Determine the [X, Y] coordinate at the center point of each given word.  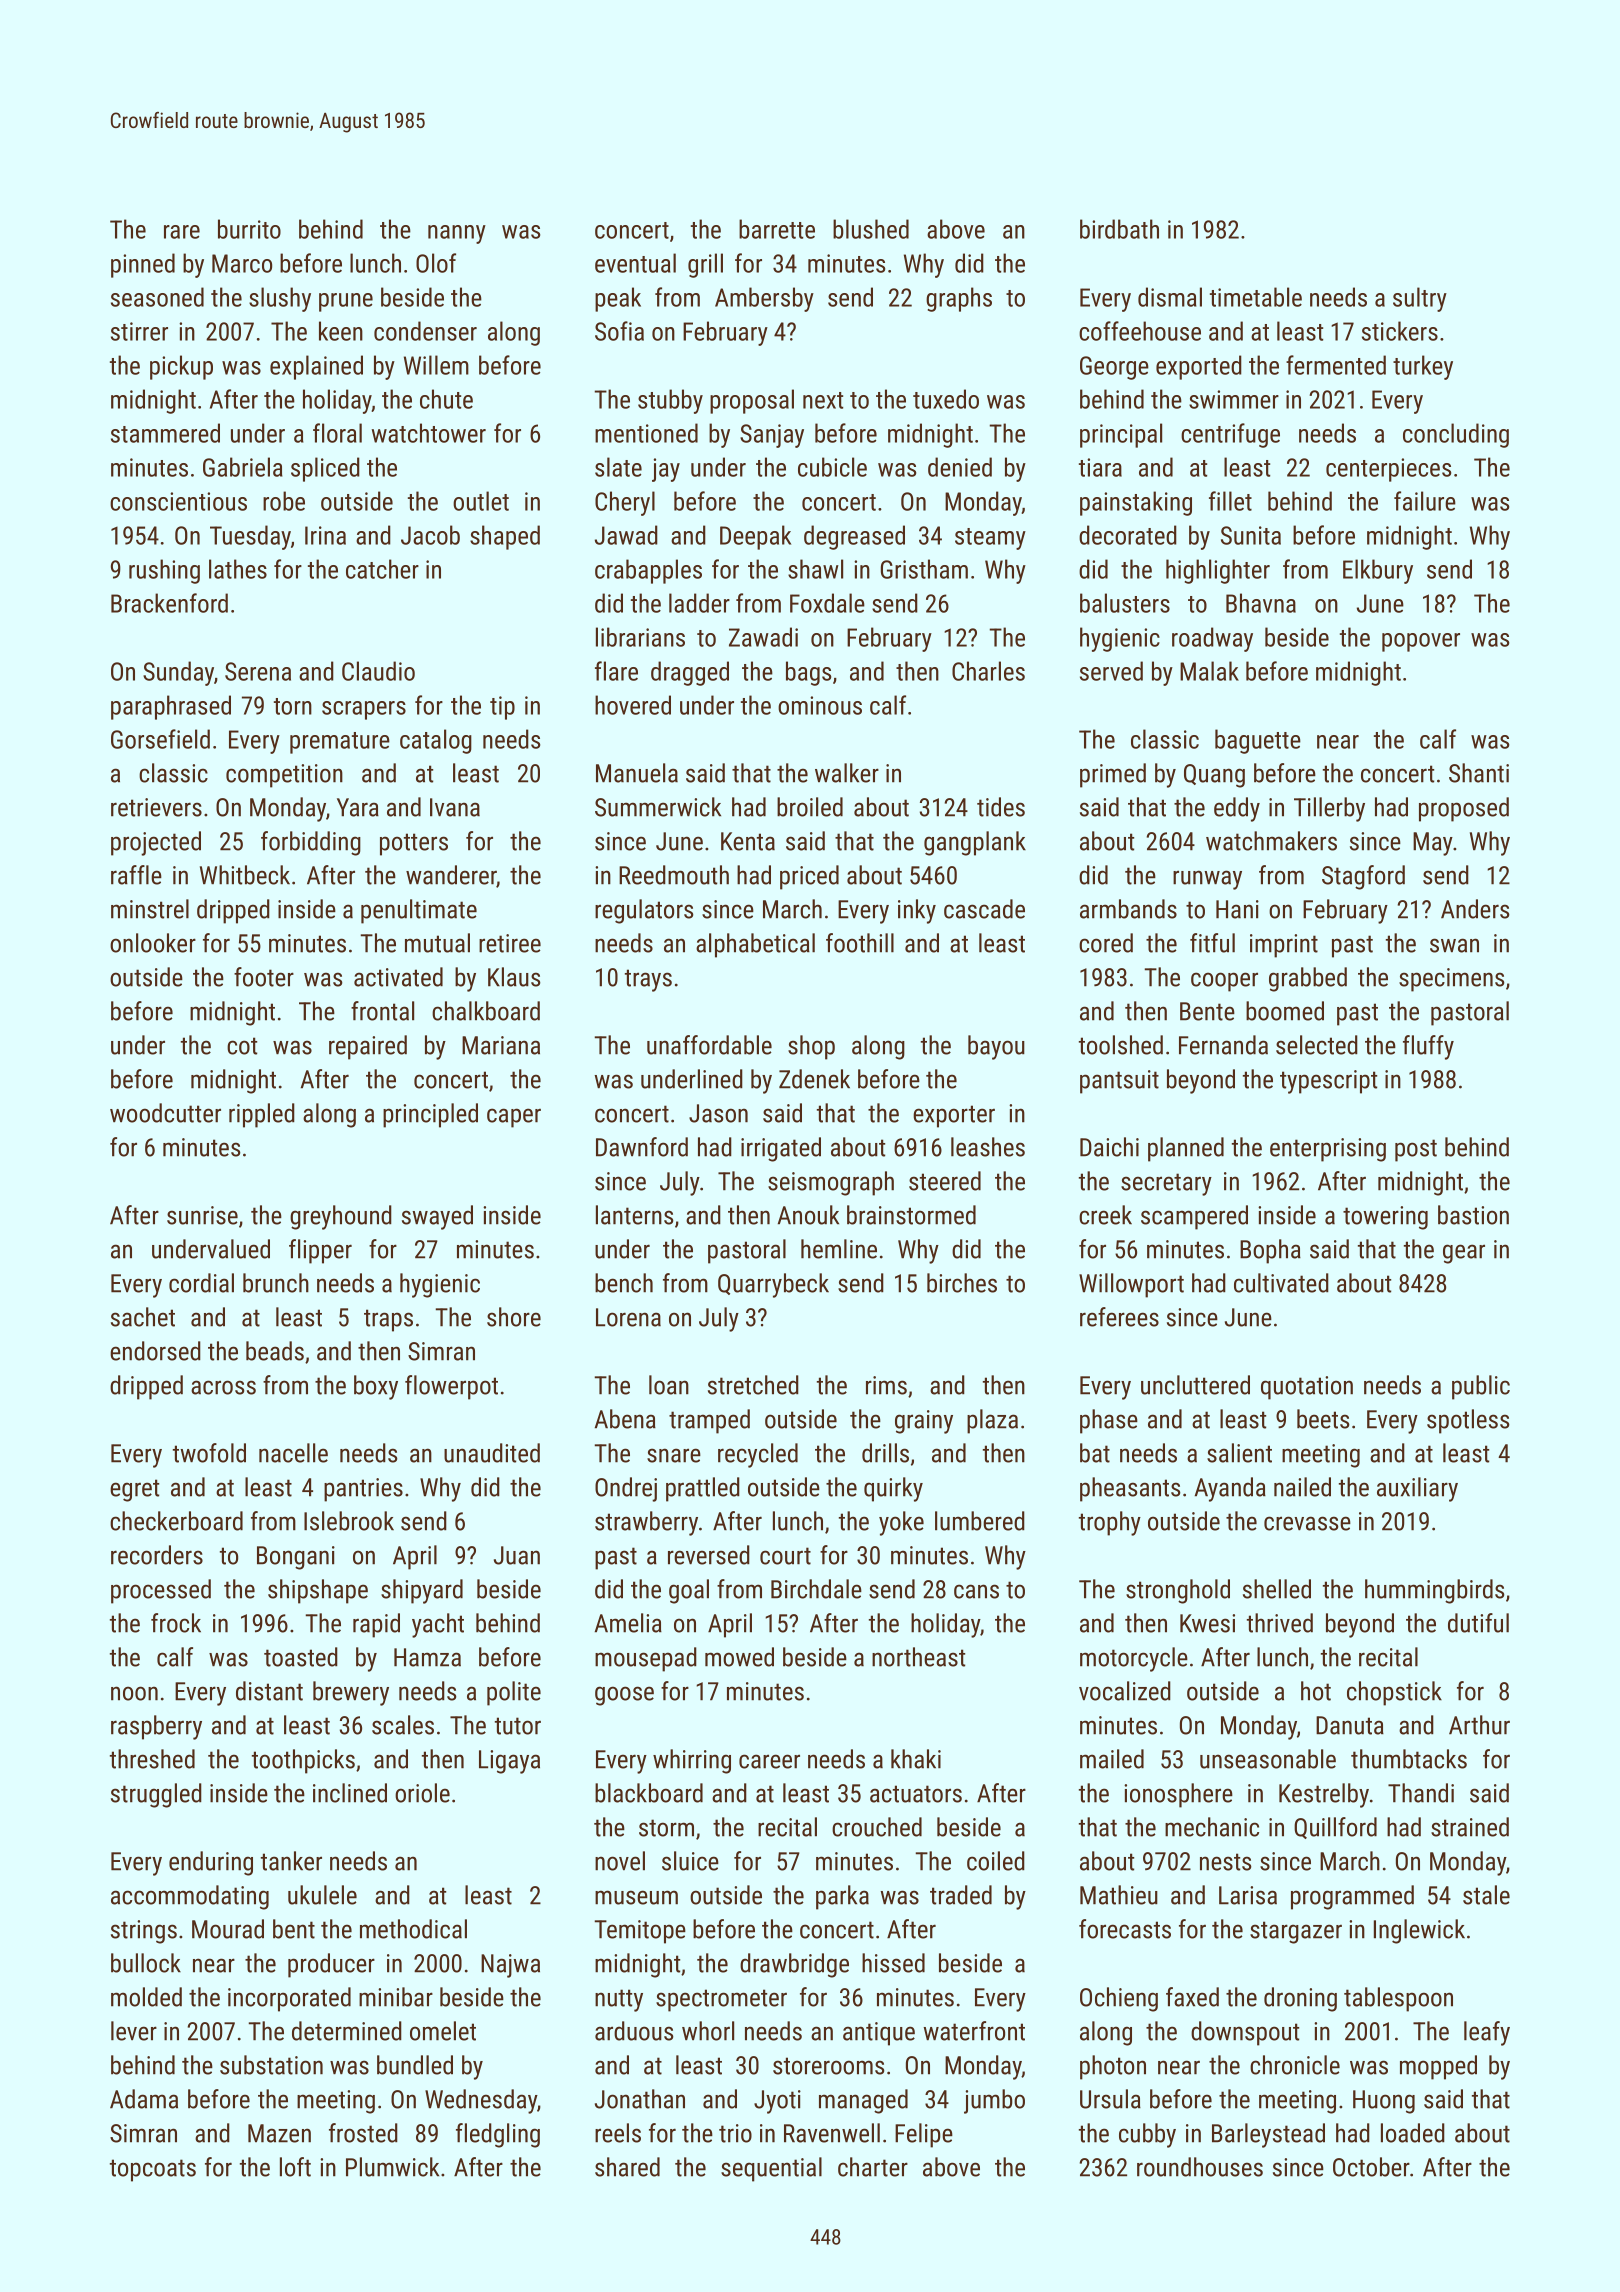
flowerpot [451, 1387]
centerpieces [1388, 470]
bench [624, 1283]
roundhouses [1200, 2167]
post [1416, 1150]
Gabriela [243, 467]
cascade [984, 909]
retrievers [156, 807]
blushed [871, 229]
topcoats [153, 2170]
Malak [1209, 671]
